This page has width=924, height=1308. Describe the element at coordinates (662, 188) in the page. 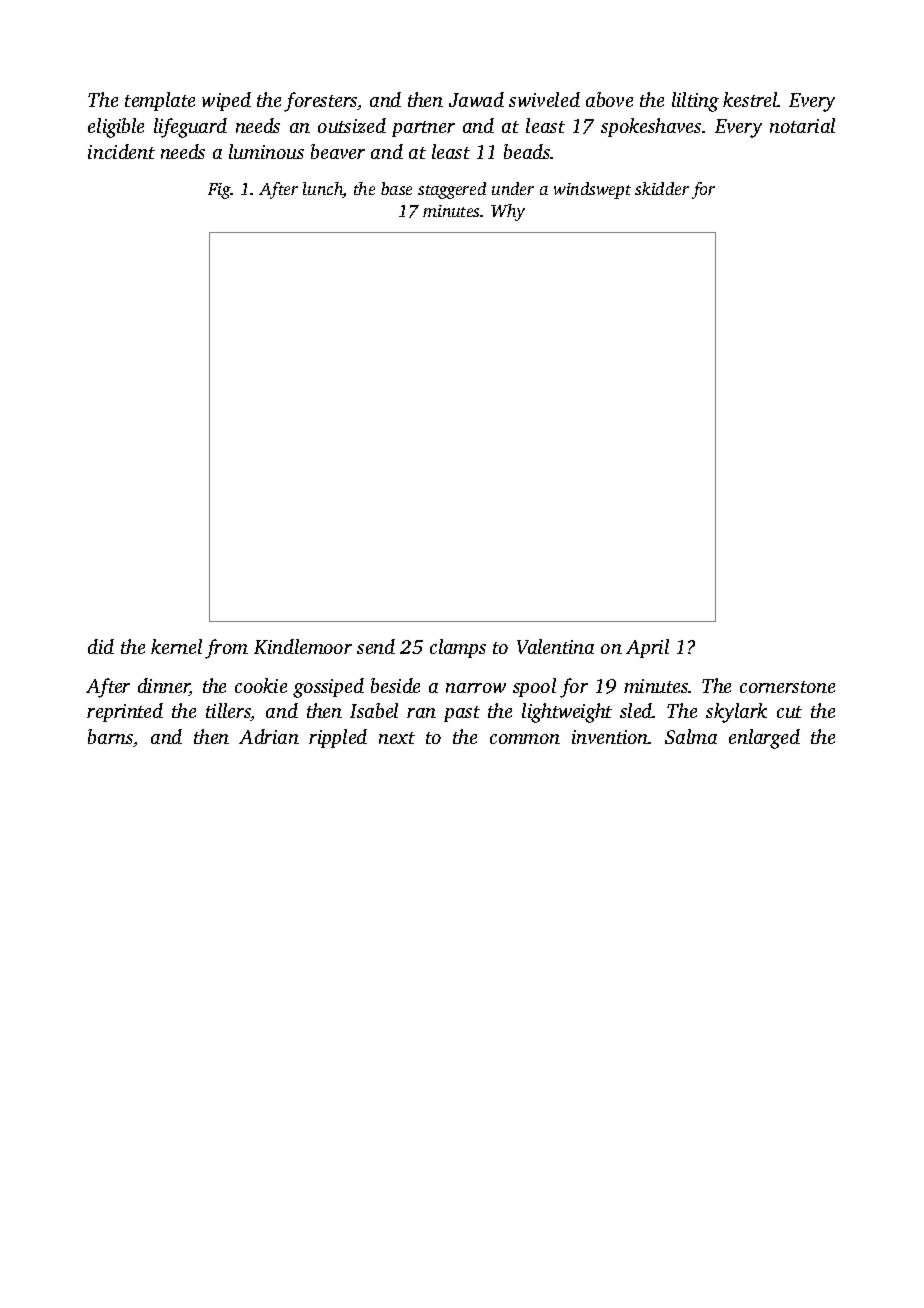

I see `skidder` at that location.
